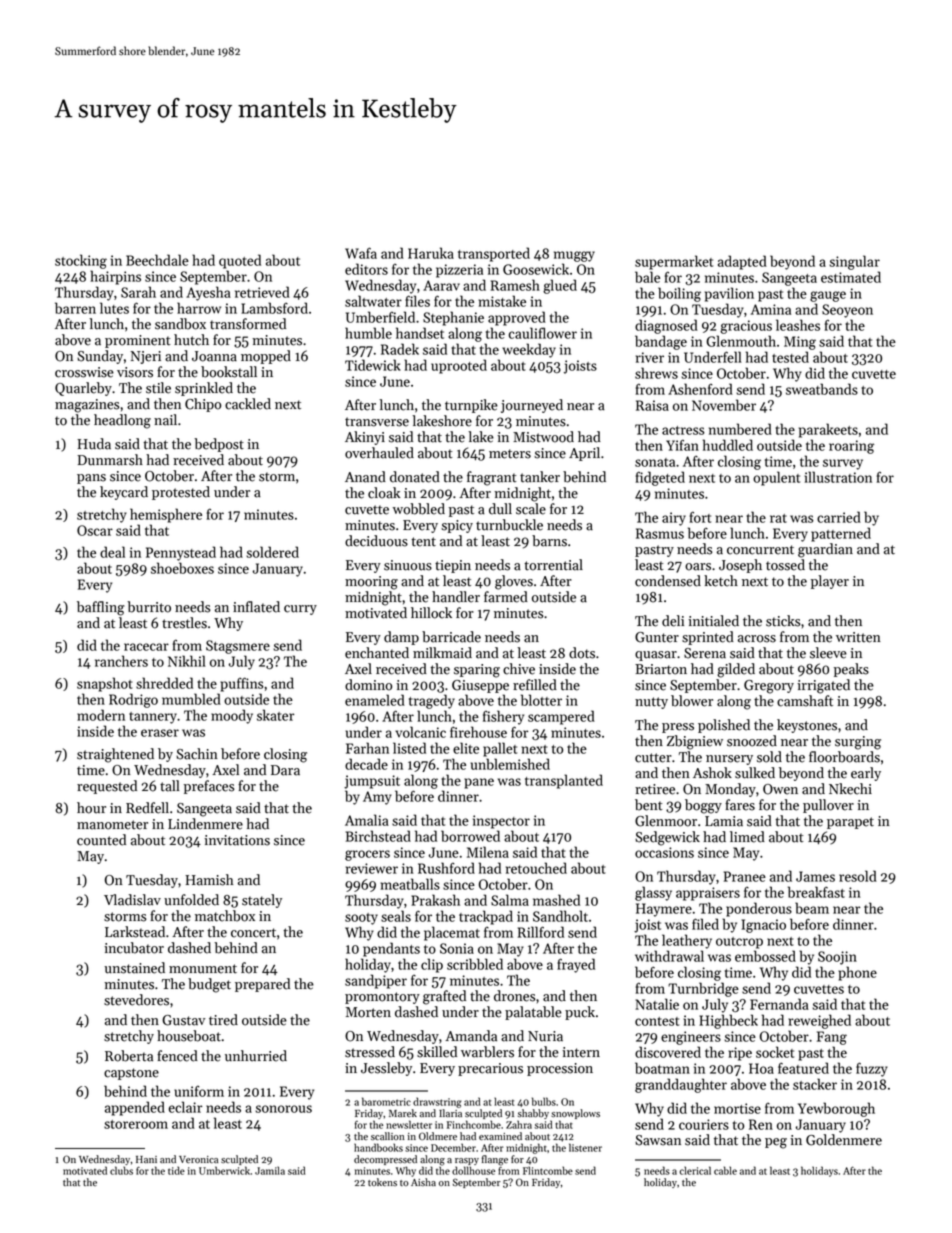  Describe the element at coordinates (854, 262) in the screenshot. I see `singular` at that location.
